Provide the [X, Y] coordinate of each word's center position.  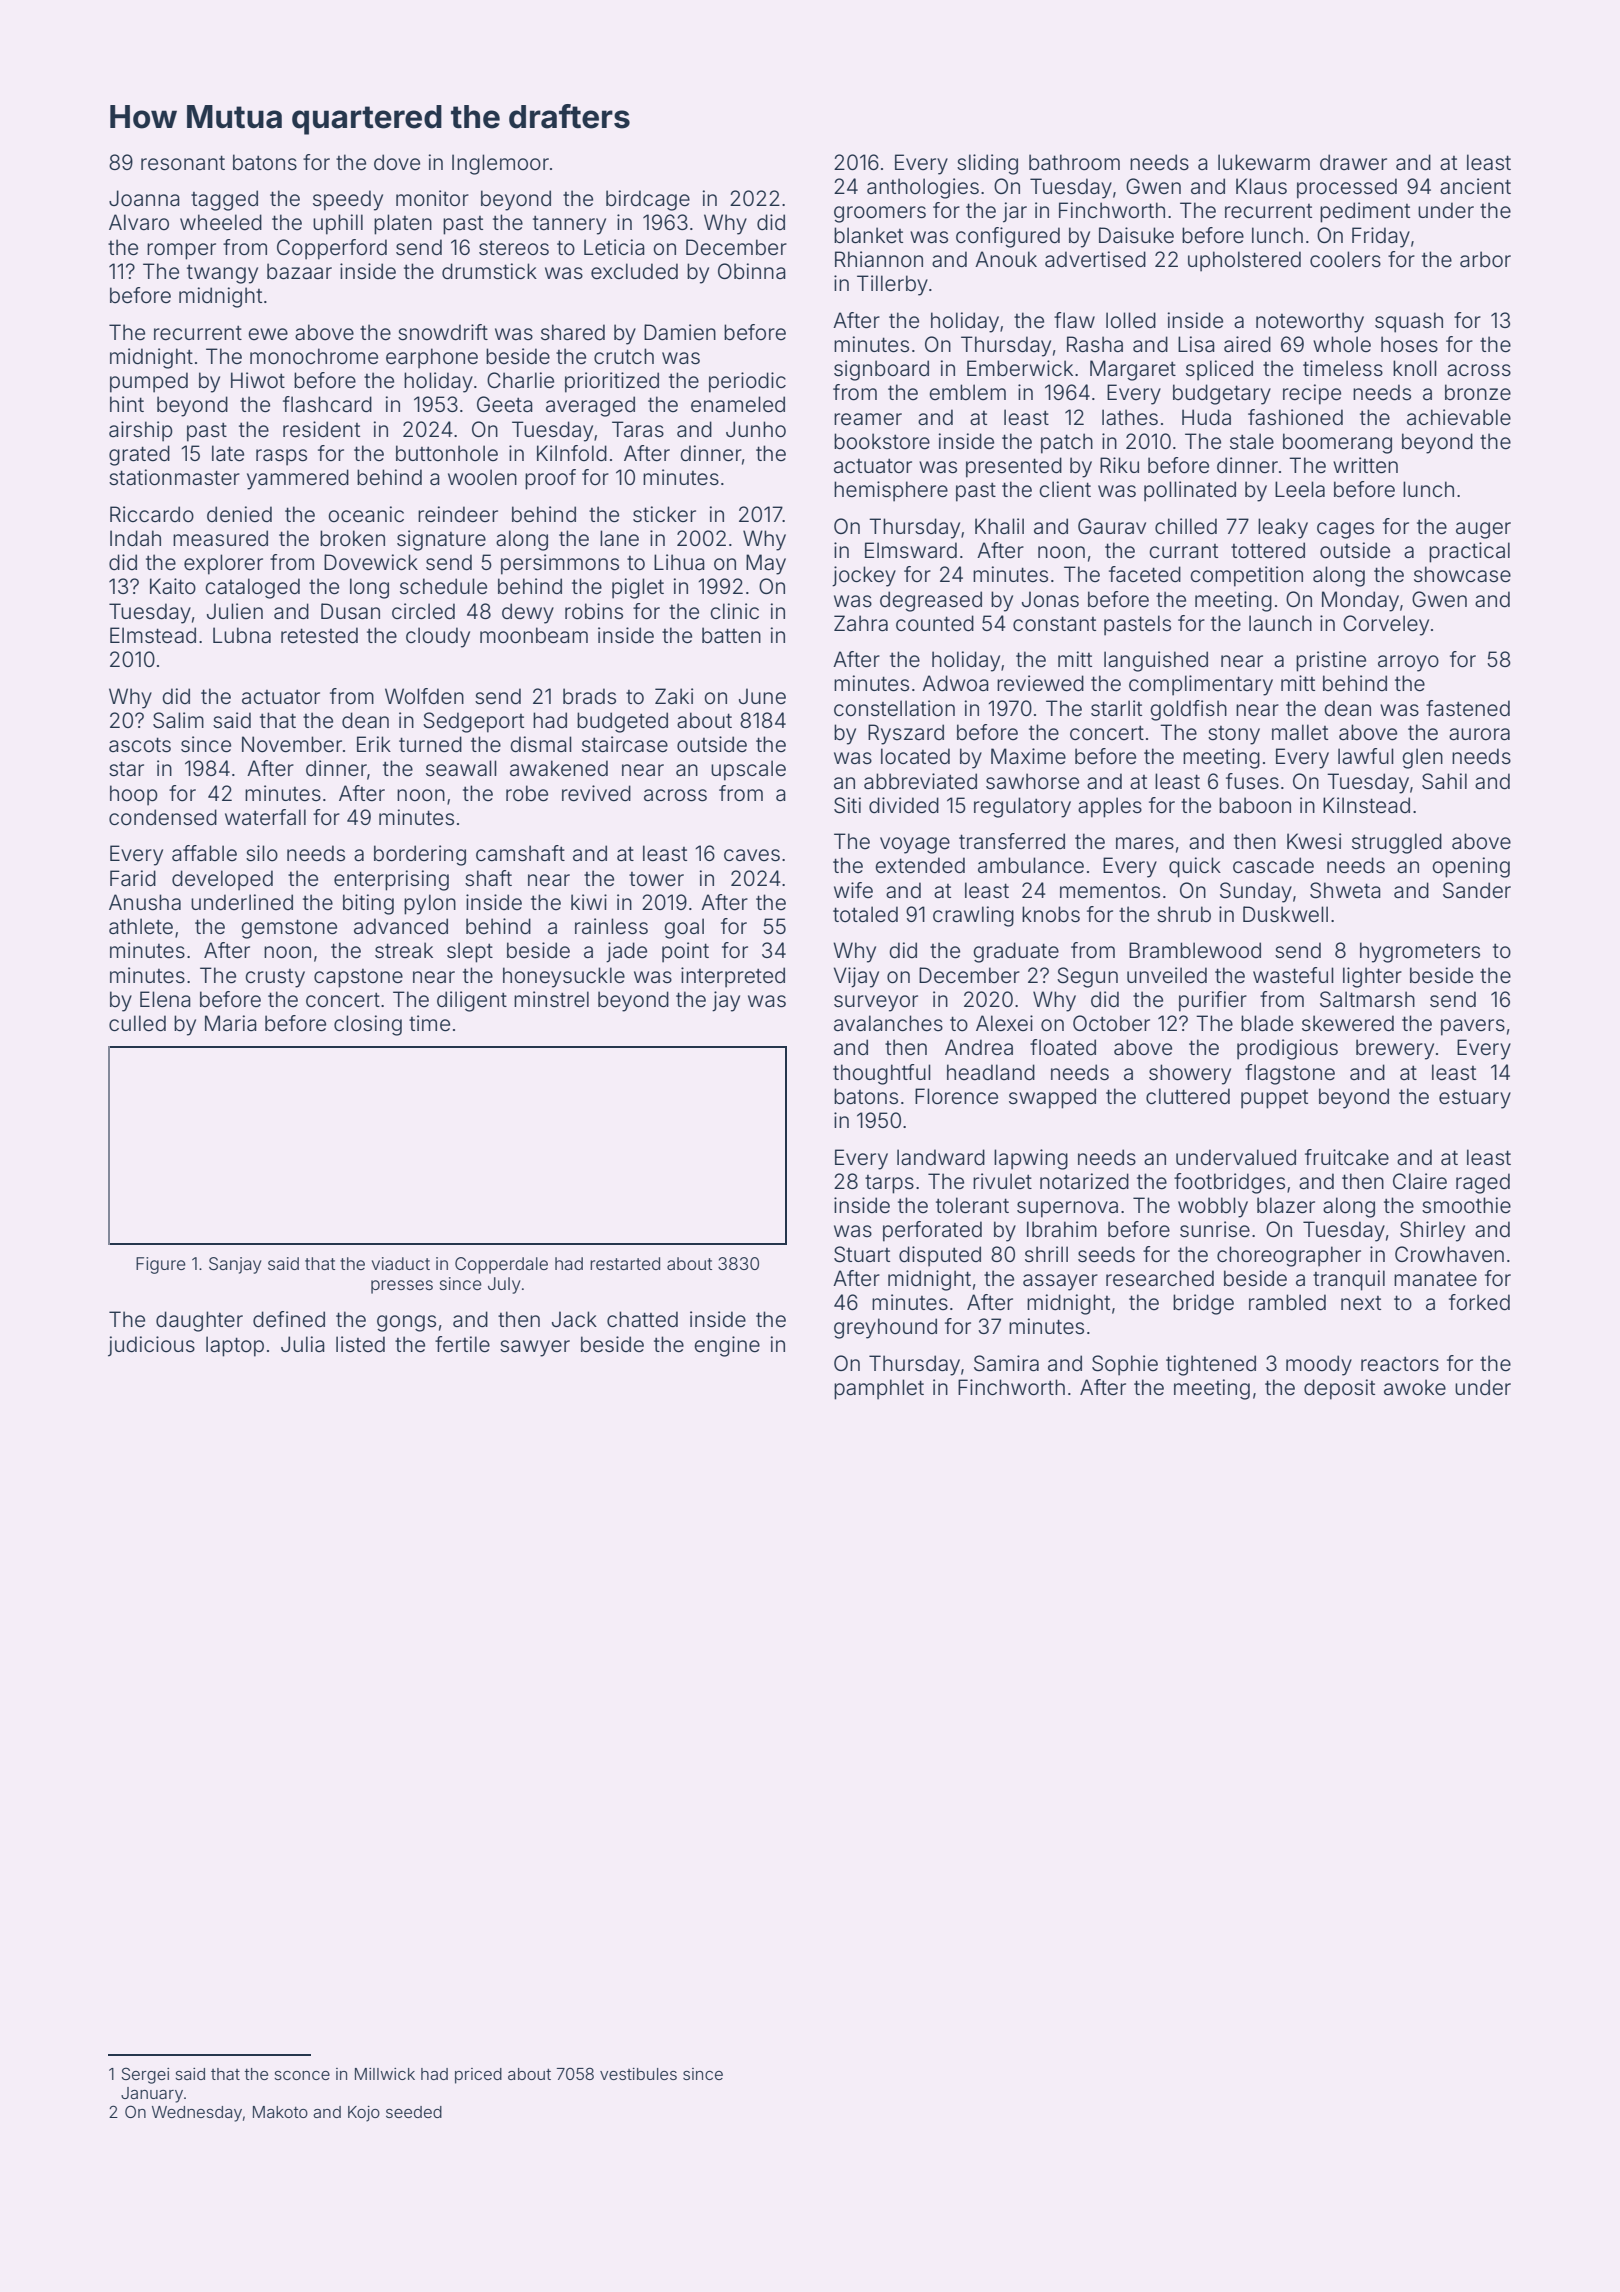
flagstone [1290, 1074]
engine [727, 1346]
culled [137, 1023]
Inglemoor [500, 164]
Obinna [752, 271]
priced [478, 2076]
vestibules [638, 2074]
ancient [1475, 186]
